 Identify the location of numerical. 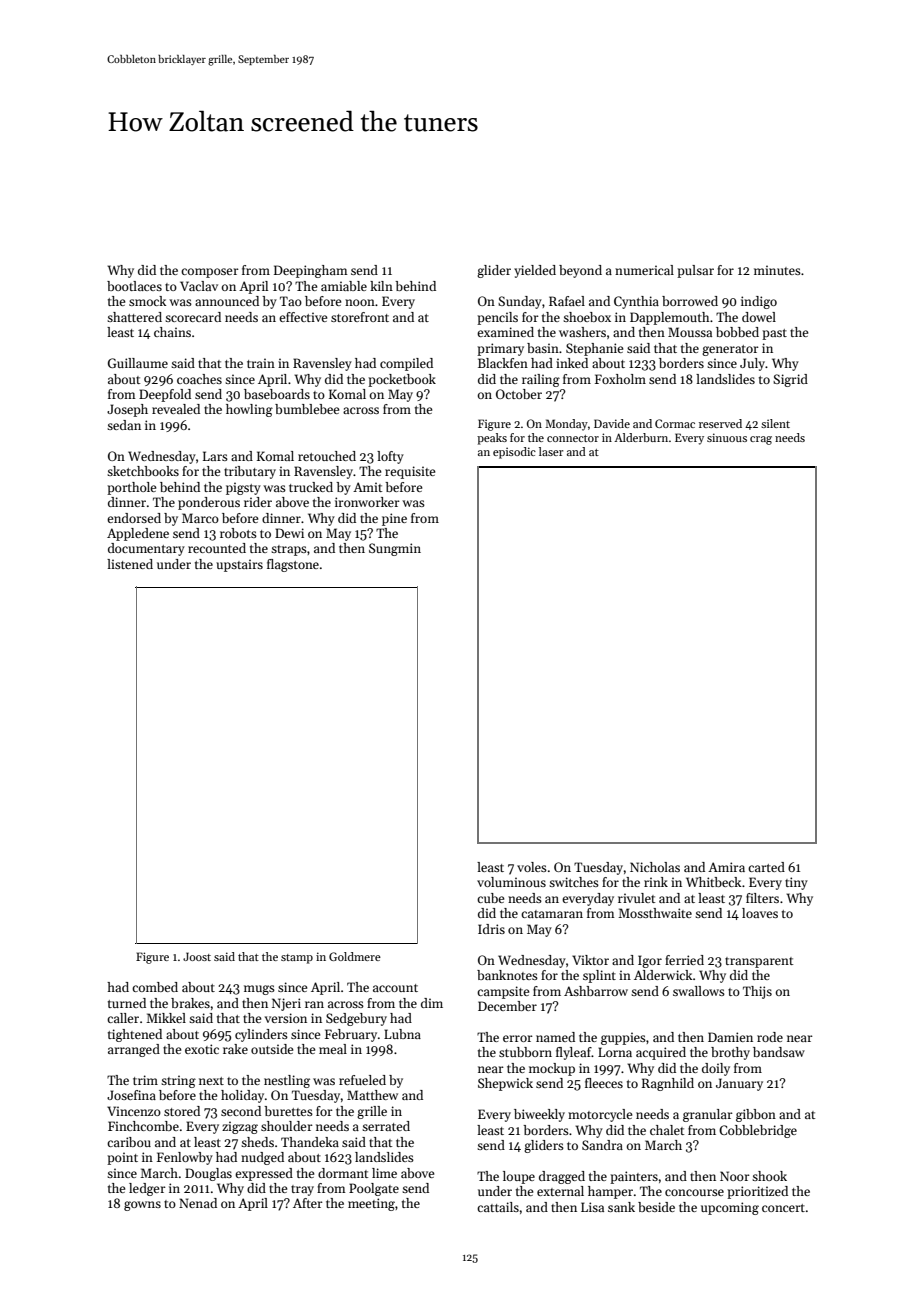
(644, 270).
